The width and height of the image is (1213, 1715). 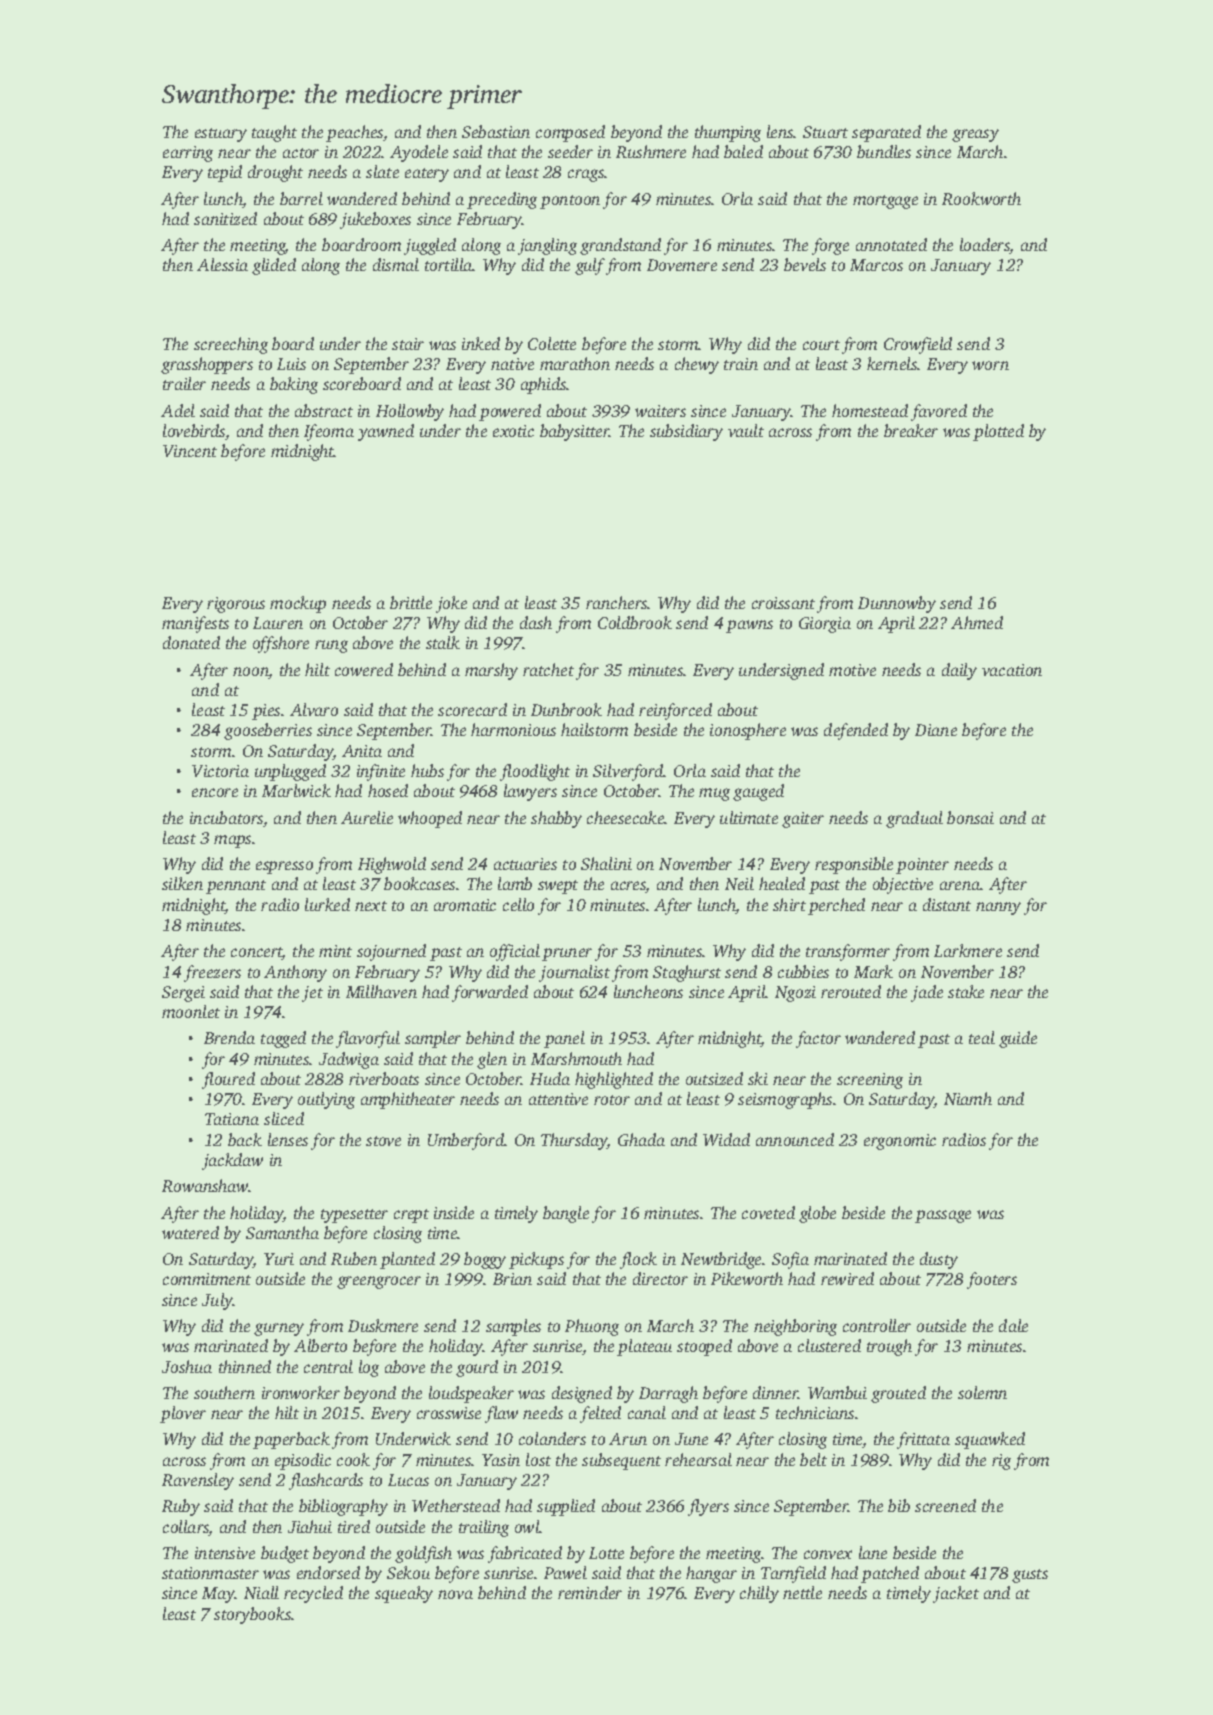 What do you see at coordinates (298, 604) in the image?
I see `mockup` at bounding box center [298, 604].
